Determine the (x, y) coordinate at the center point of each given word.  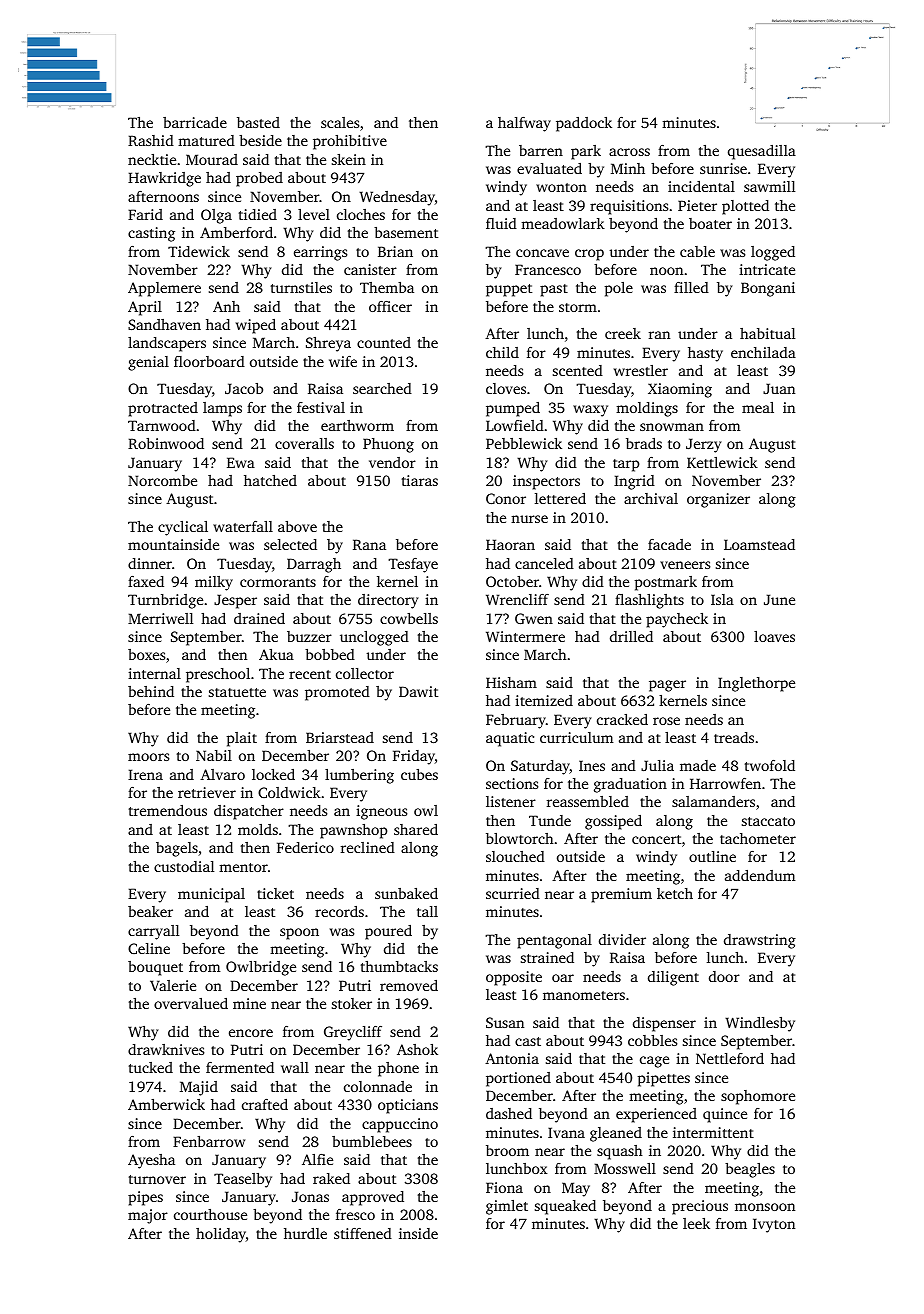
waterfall (243, 526)
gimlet (507, 1207)
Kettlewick (722, 462)
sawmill (769, 186)
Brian (395, 251)
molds (258, 829)
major (148, 1216)
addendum (760, 875)
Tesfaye (413, 565)
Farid (145, 214)
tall (427, 911)
